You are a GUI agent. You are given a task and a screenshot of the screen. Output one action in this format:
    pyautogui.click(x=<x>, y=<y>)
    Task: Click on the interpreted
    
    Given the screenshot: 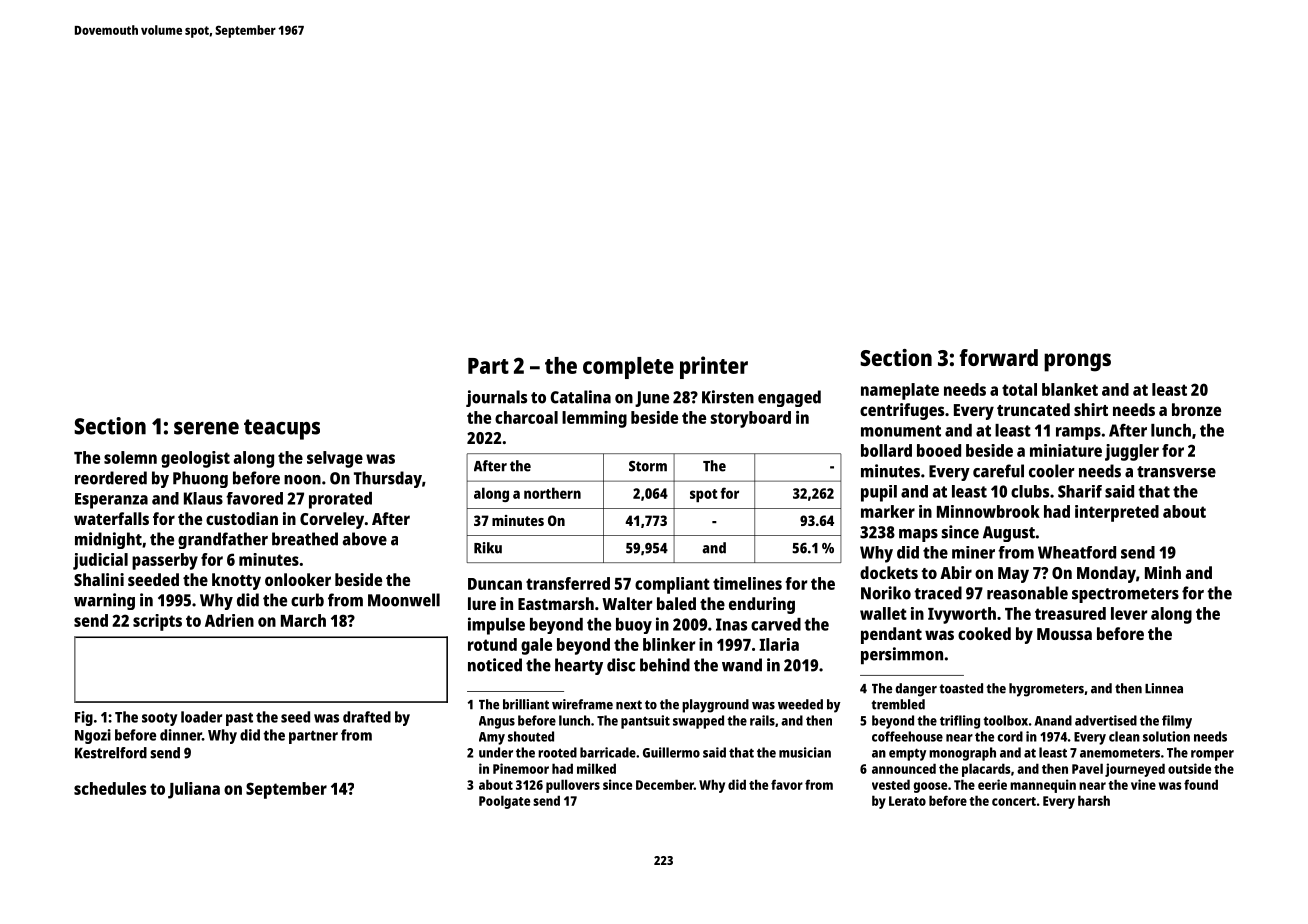 What is the action you would take?
    pyautogui.click(x=1117, y=513)
